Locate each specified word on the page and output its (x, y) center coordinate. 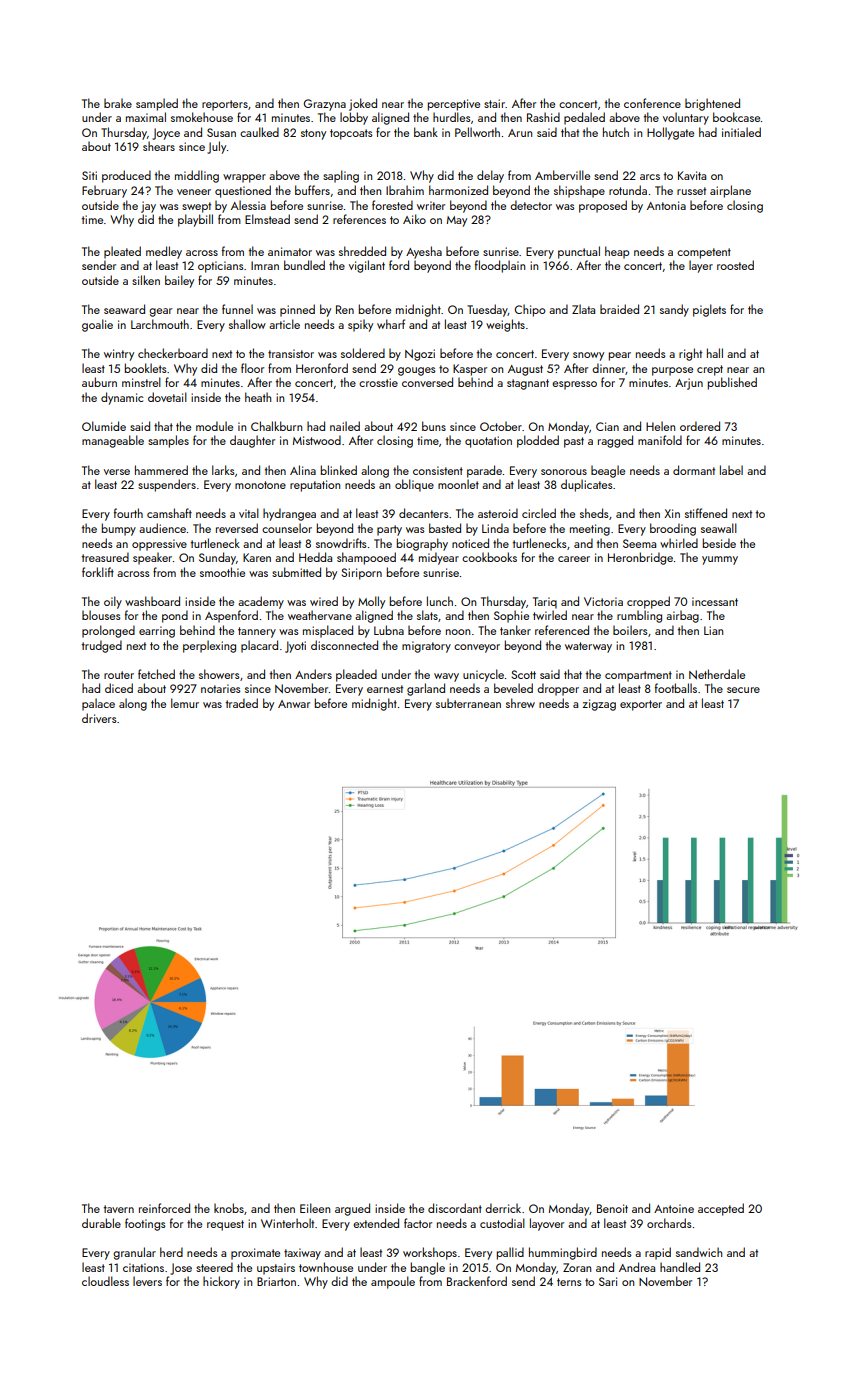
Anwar (294, 704)
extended (376, 1223)
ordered (700, 426)
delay (490, 176)
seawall (719, 528)
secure (743, 690)
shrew (520, 703)
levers (147, 1281)
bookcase (736, 117)
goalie (97, 325)
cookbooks (489, 557)
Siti (89, 175)
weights (505, 325)
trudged (102, 646)
